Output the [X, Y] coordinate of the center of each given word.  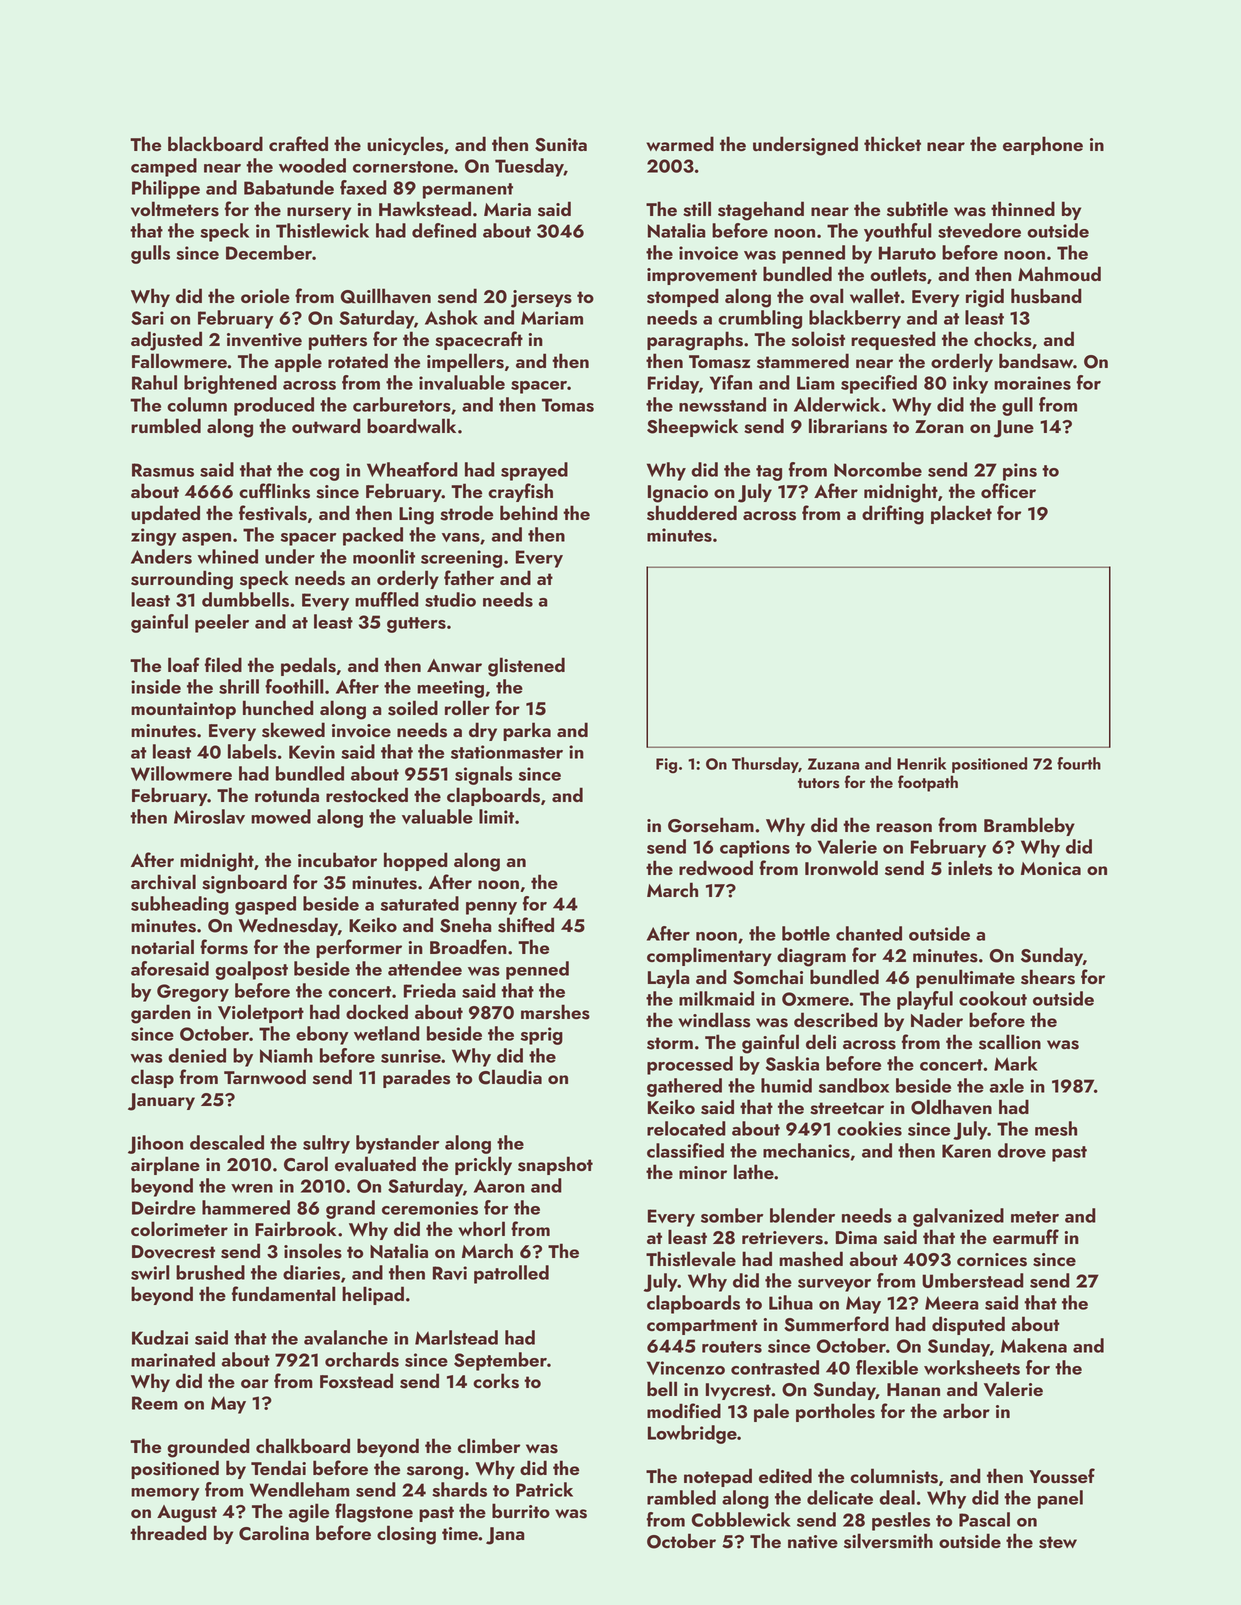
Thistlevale [691, 1259]
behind [529, 512]
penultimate [965, 978]
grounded [208, 1448]
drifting [893, 515]
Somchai [768, 977]
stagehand [761, 211]
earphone [1043, 145]
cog [324, 474]
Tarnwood [265, 1076]
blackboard [215, 143]
